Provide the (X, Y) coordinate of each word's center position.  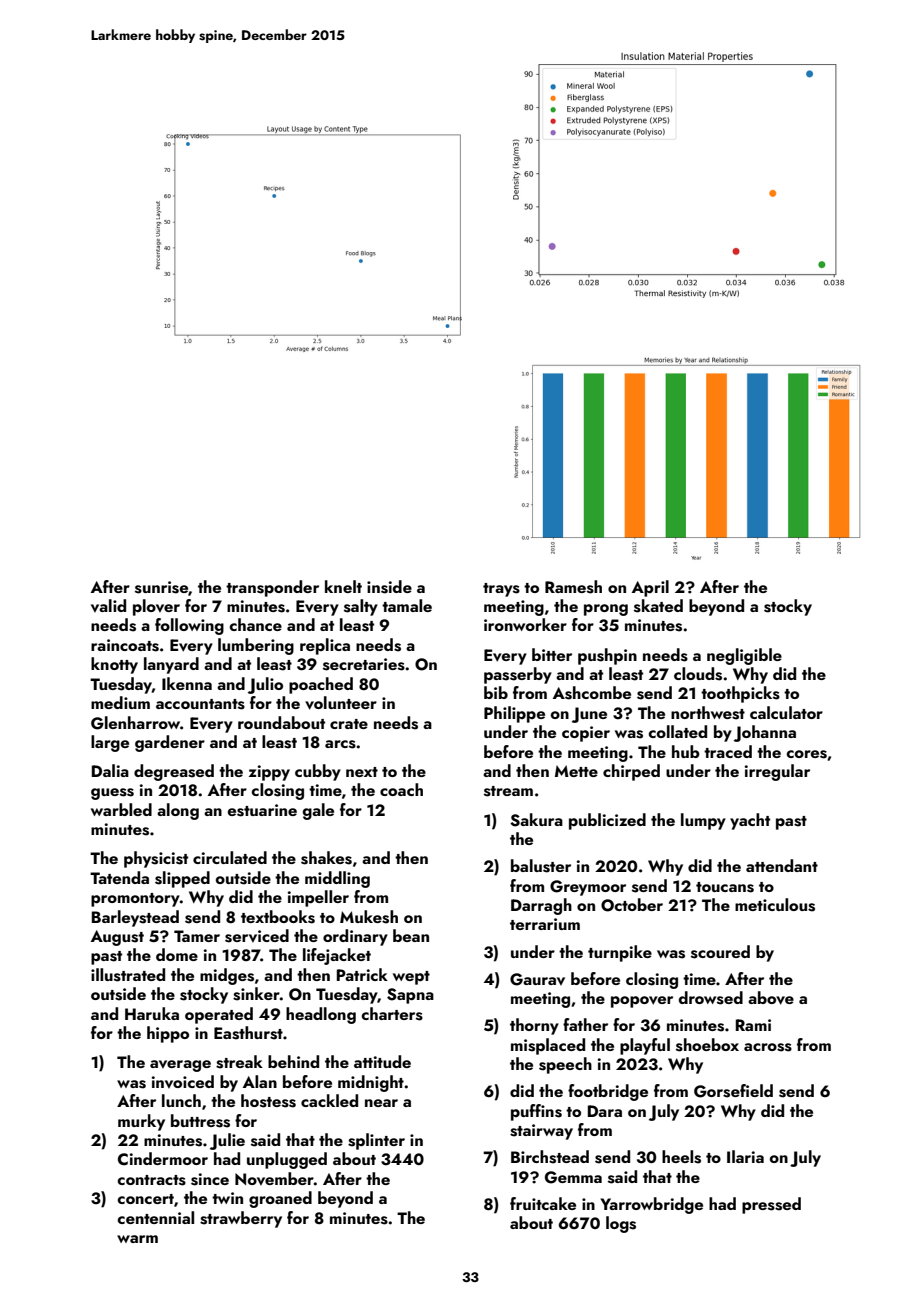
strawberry (241, 1219)
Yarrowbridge (651, 1205)
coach (401, 789)
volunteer (341, 703)
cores (806, 754)
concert (145, 1199)
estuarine (262, 810)
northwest (708, 713)
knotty (114, 665)
